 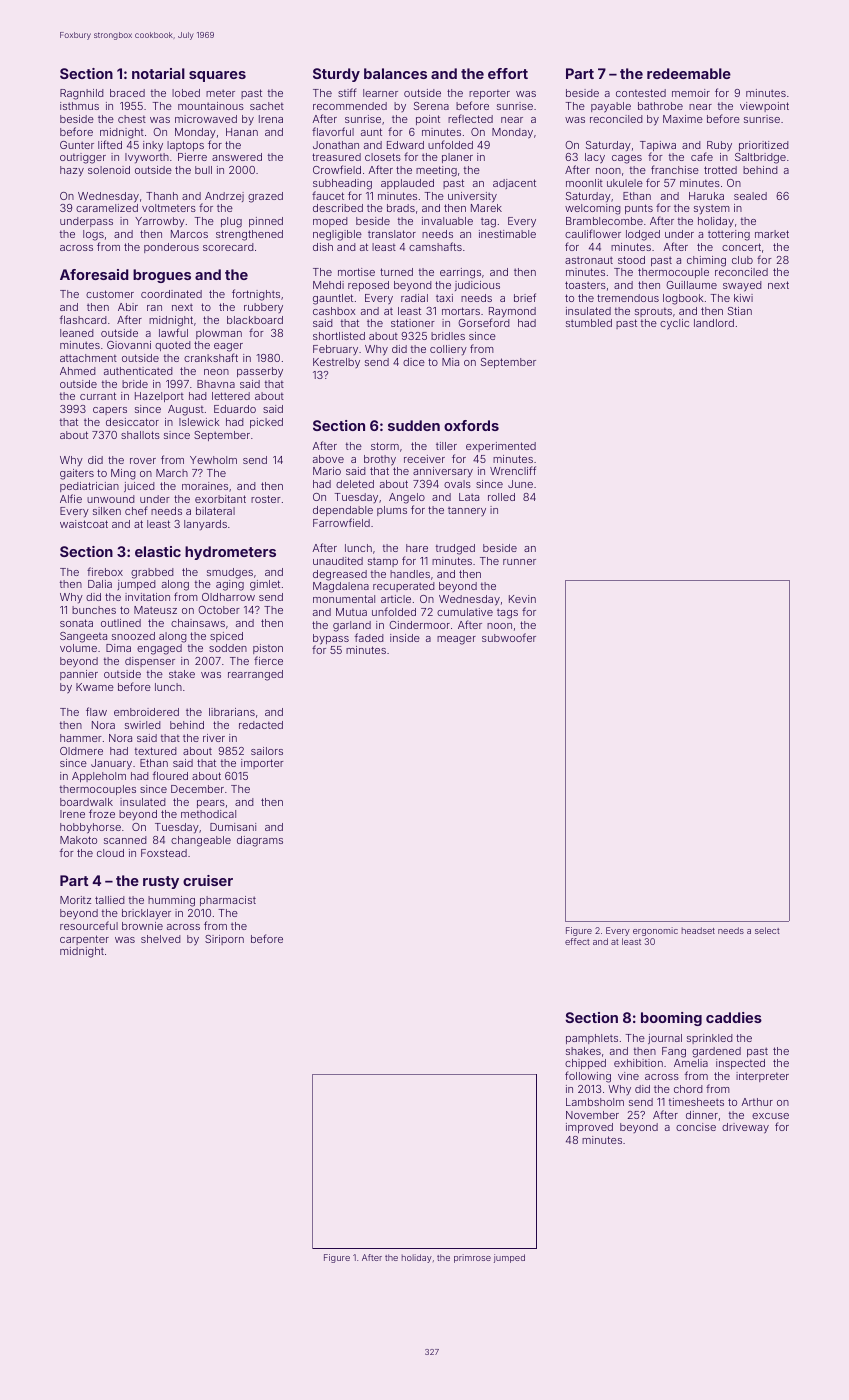 I want to click on Sturdy, so click(x=336, y=75).
